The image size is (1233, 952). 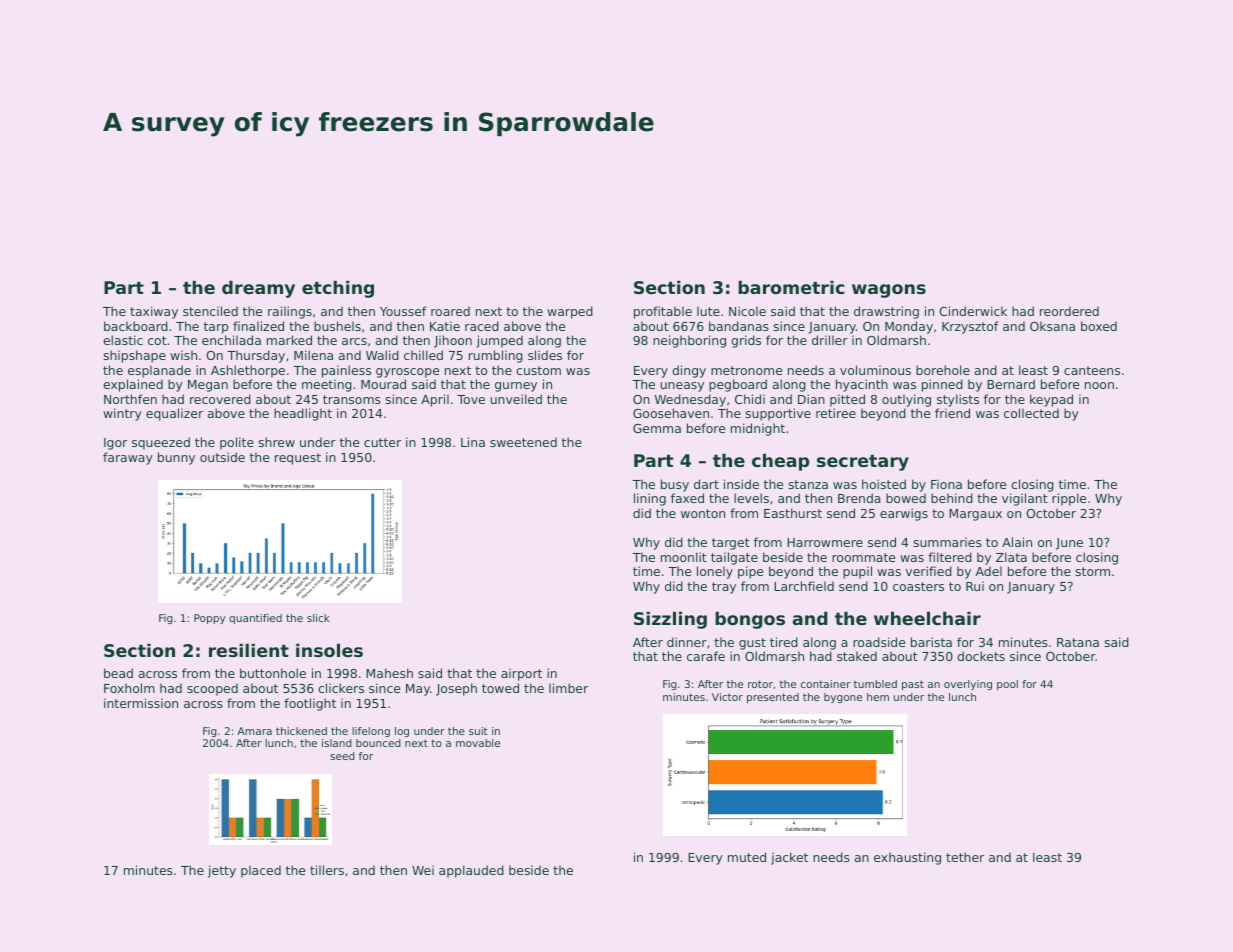 I want to click on faraway, so click(x=128, y=458).
